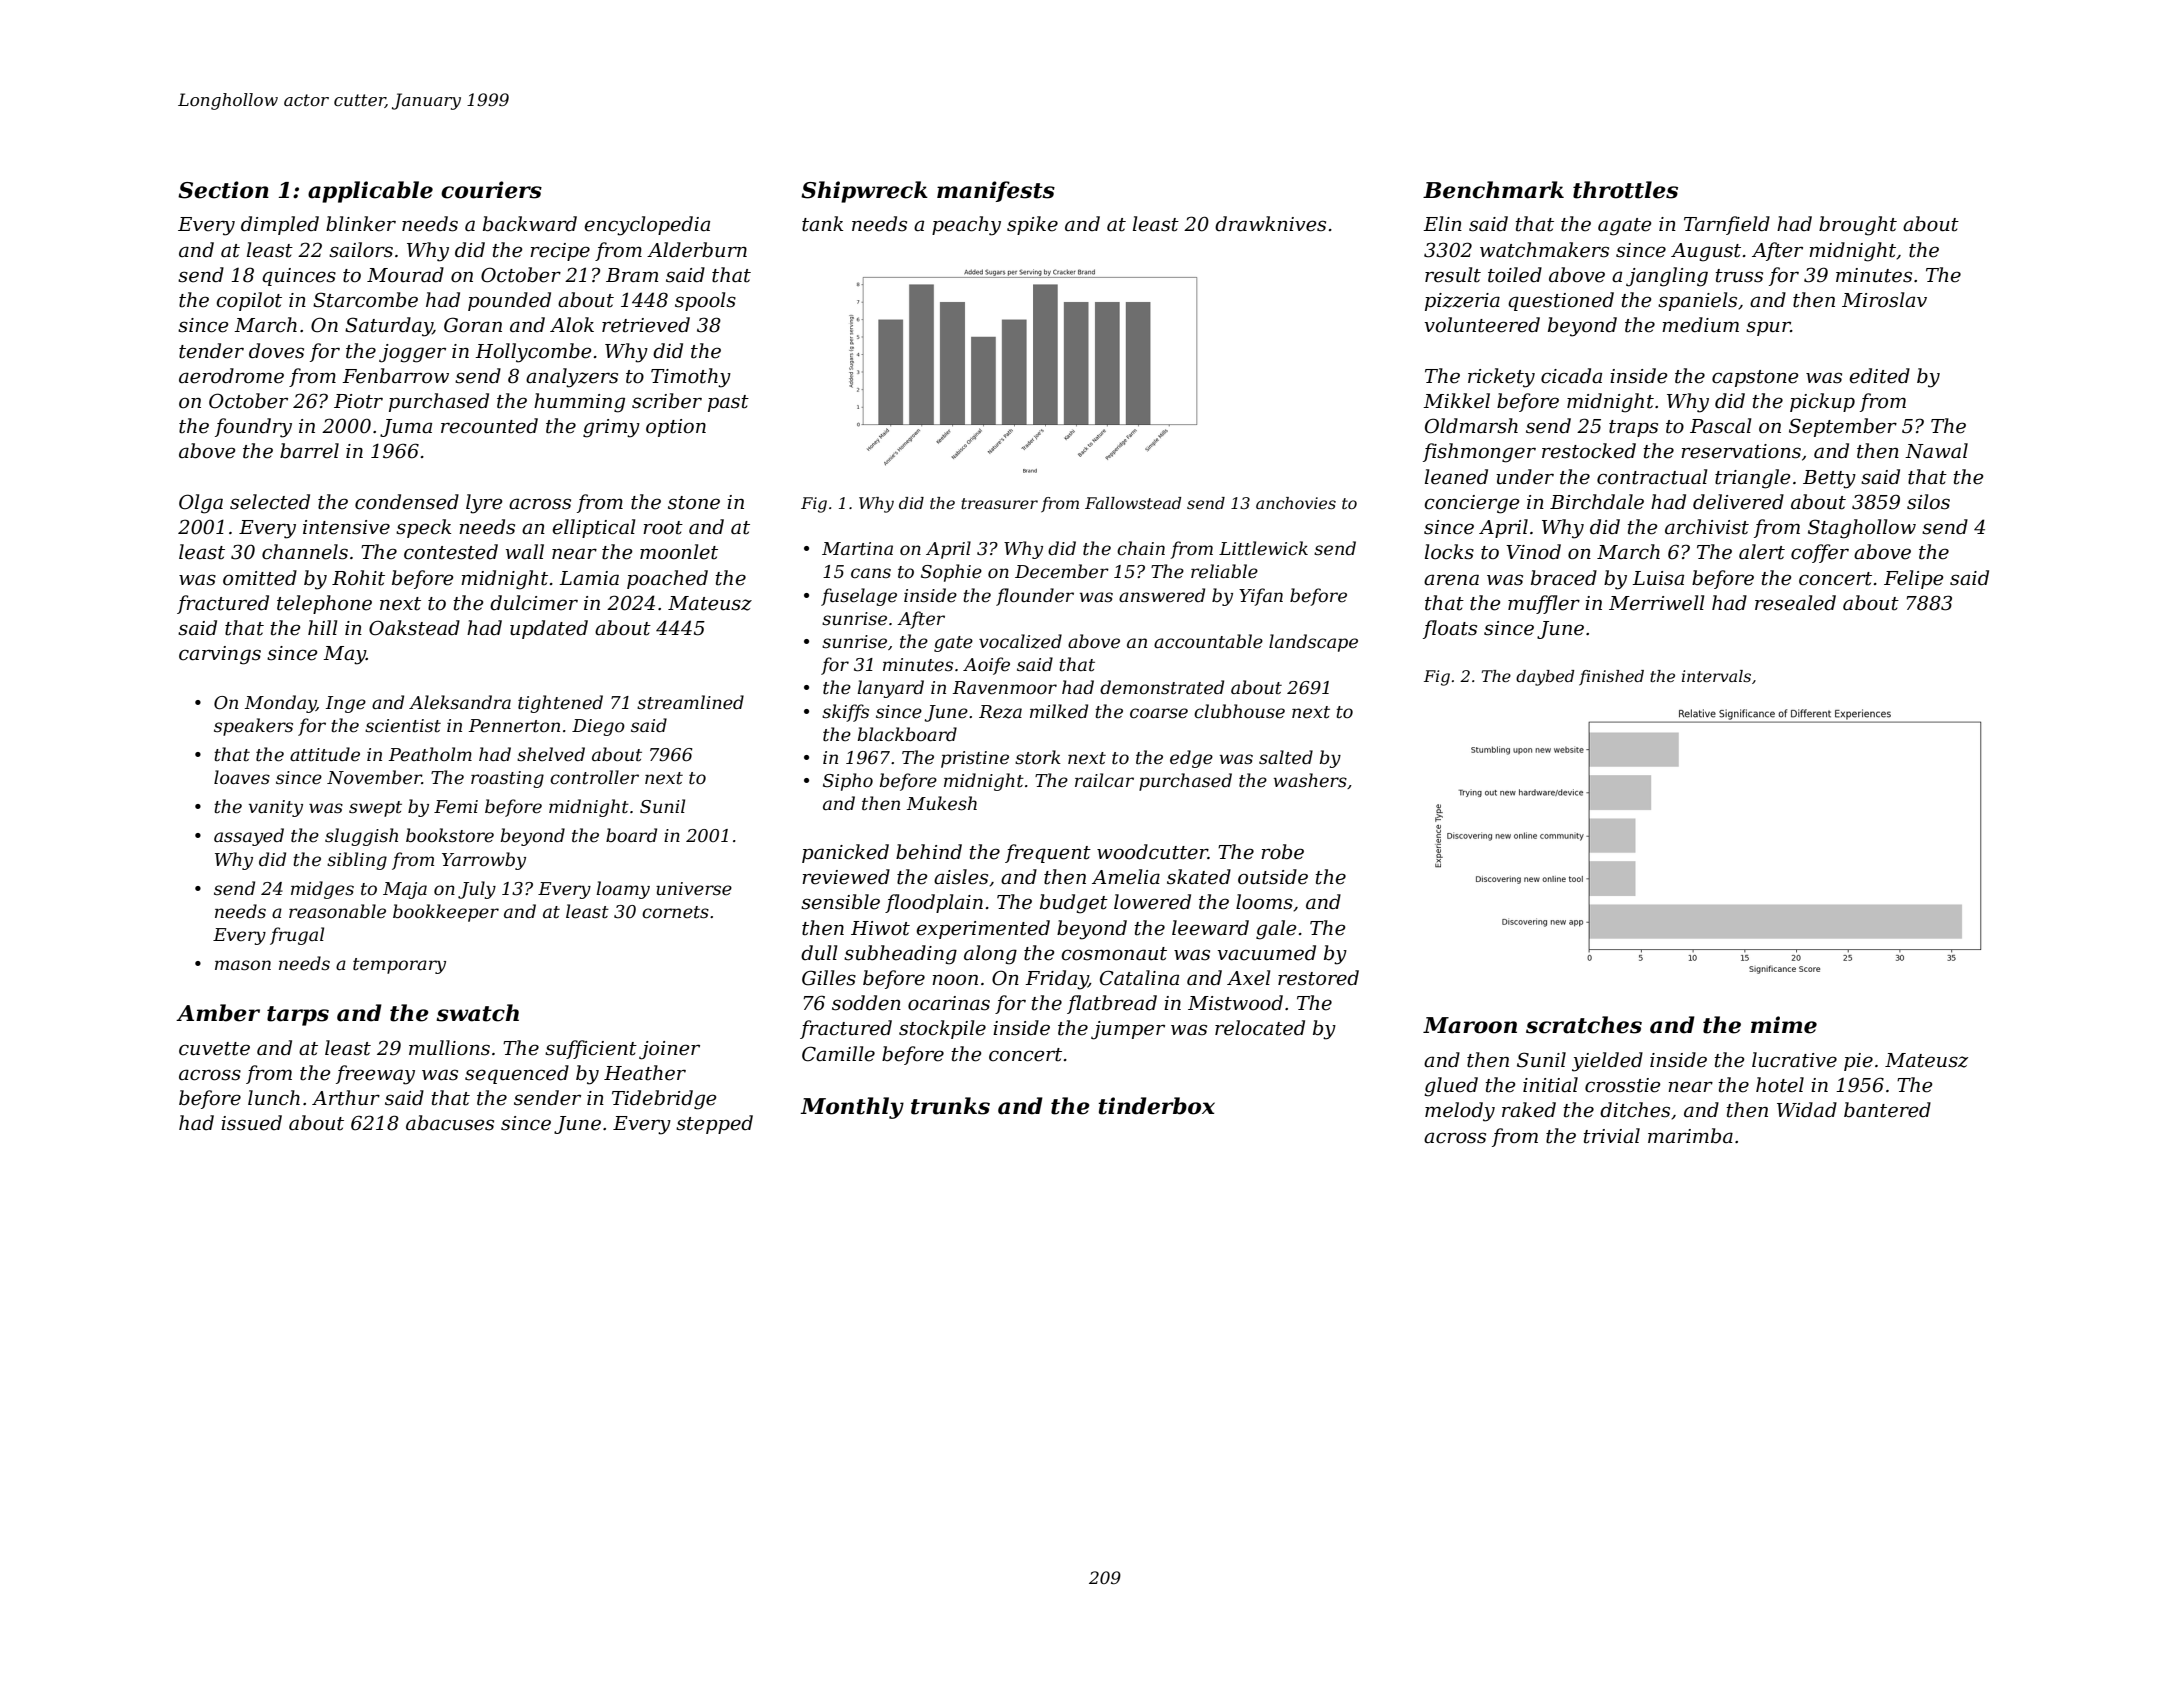  What do you see at coordinates (407, 502) in the screenshot?
I see `condensed` at bounding box center [407, 502].
